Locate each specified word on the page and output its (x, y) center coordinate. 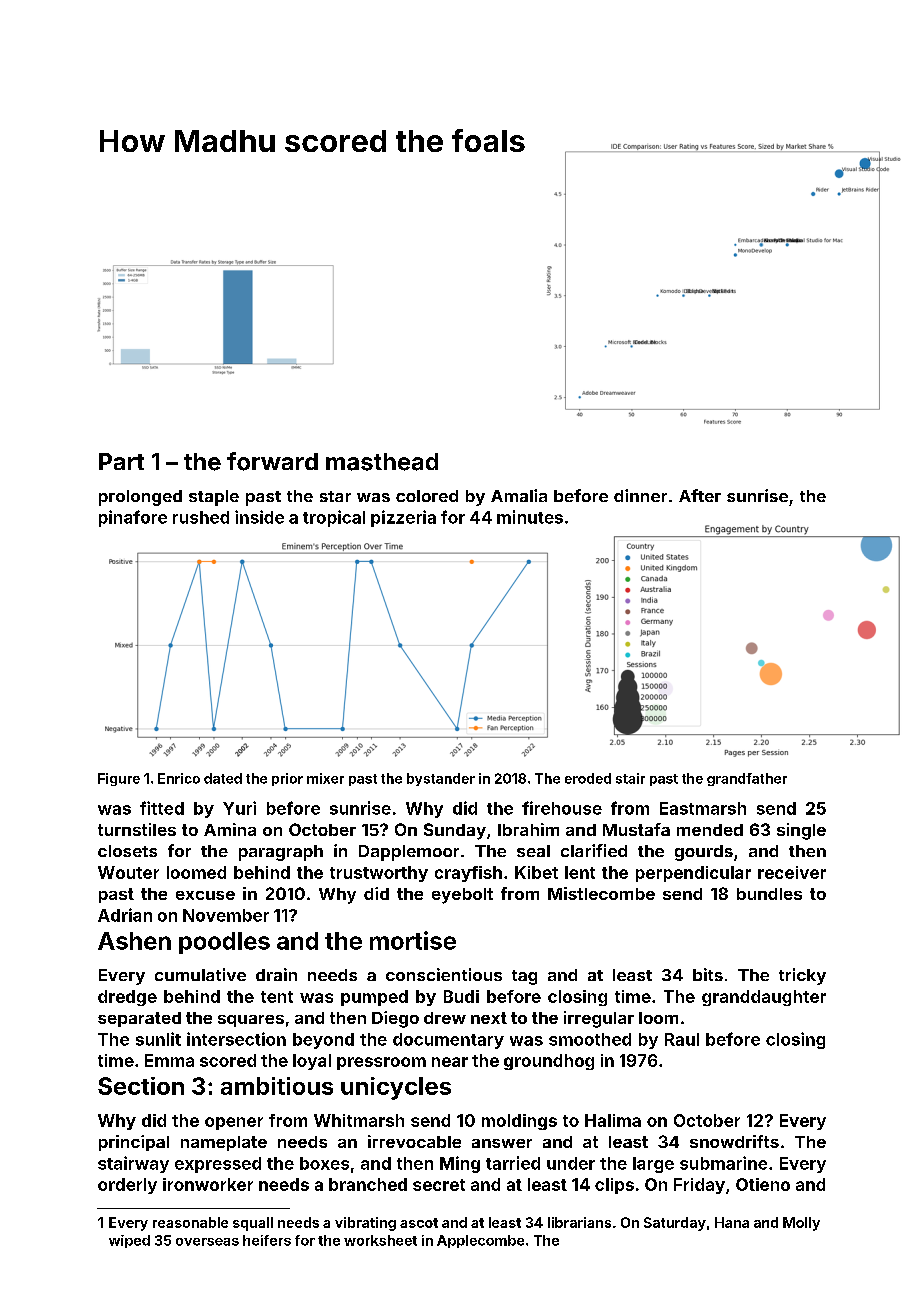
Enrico (179, 778)
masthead (382, 462)
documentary (448, 1041)
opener (234, 1123)
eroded (588, 778)
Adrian (125, 915)
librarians (579, 1222)
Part (121, 461)
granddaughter (764, 998)
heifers (267, 1240)
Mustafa (636, 829)
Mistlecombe (601, 893)
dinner (640, 495)
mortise (413, 940)
